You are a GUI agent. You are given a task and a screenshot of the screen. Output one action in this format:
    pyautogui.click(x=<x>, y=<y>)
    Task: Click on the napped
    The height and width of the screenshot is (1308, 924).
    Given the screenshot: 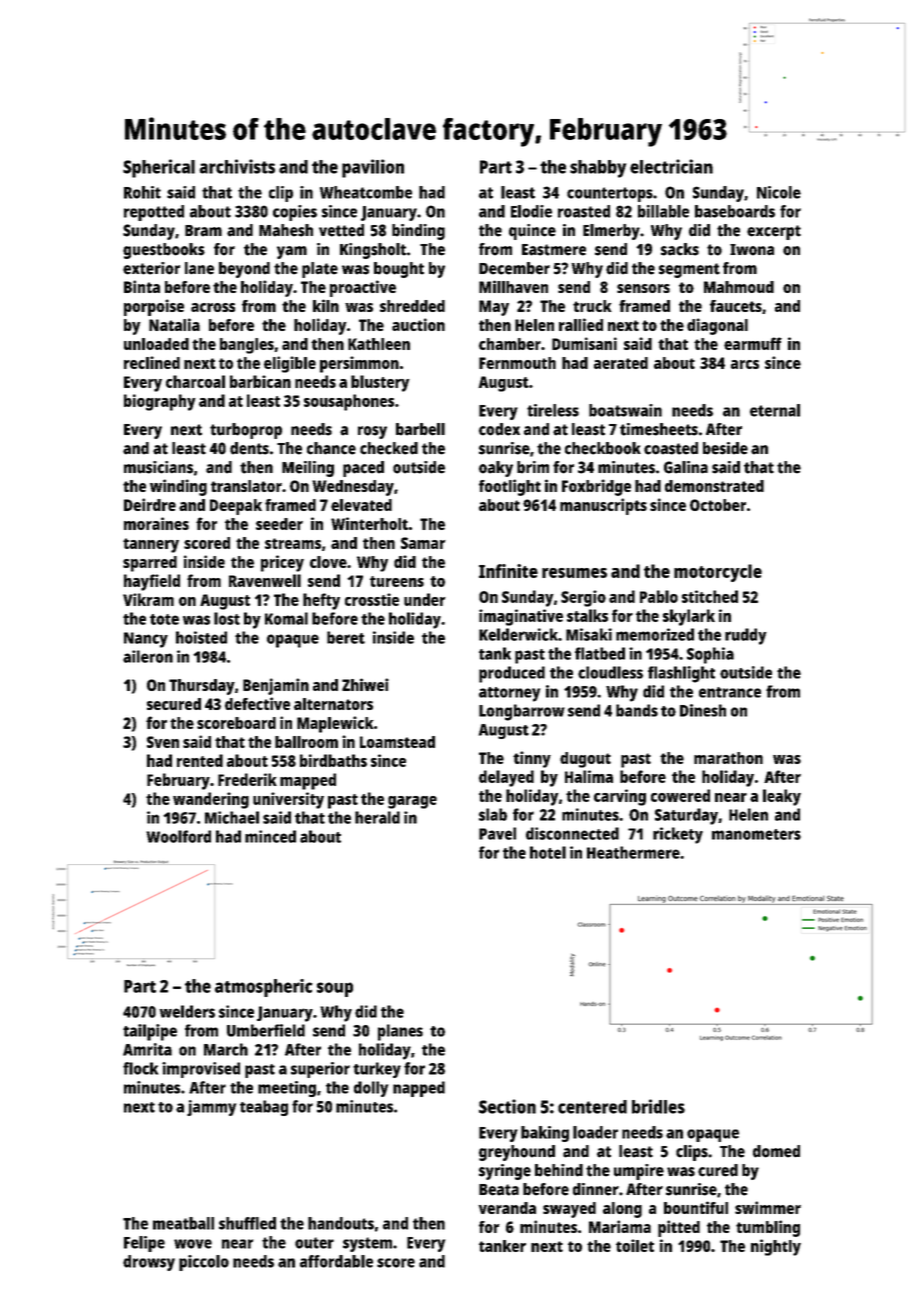 What is the action you would take?
    pyautogui.click(x=419, y=1089)
